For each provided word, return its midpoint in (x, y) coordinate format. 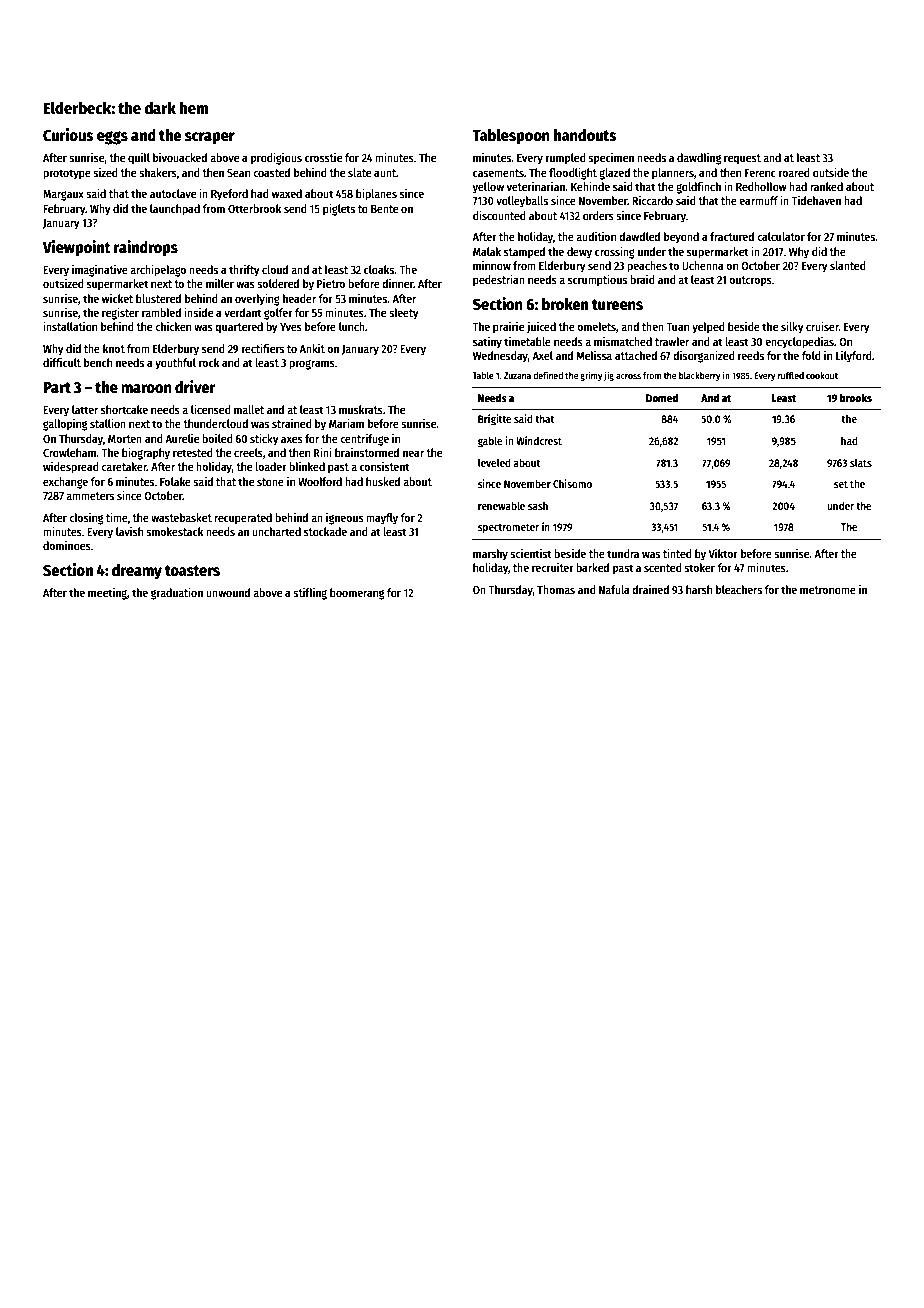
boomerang (357, 594)
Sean (238, 173)
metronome (828, 590)
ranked (826, 186)
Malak (487, 251)
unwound (228, 592)
